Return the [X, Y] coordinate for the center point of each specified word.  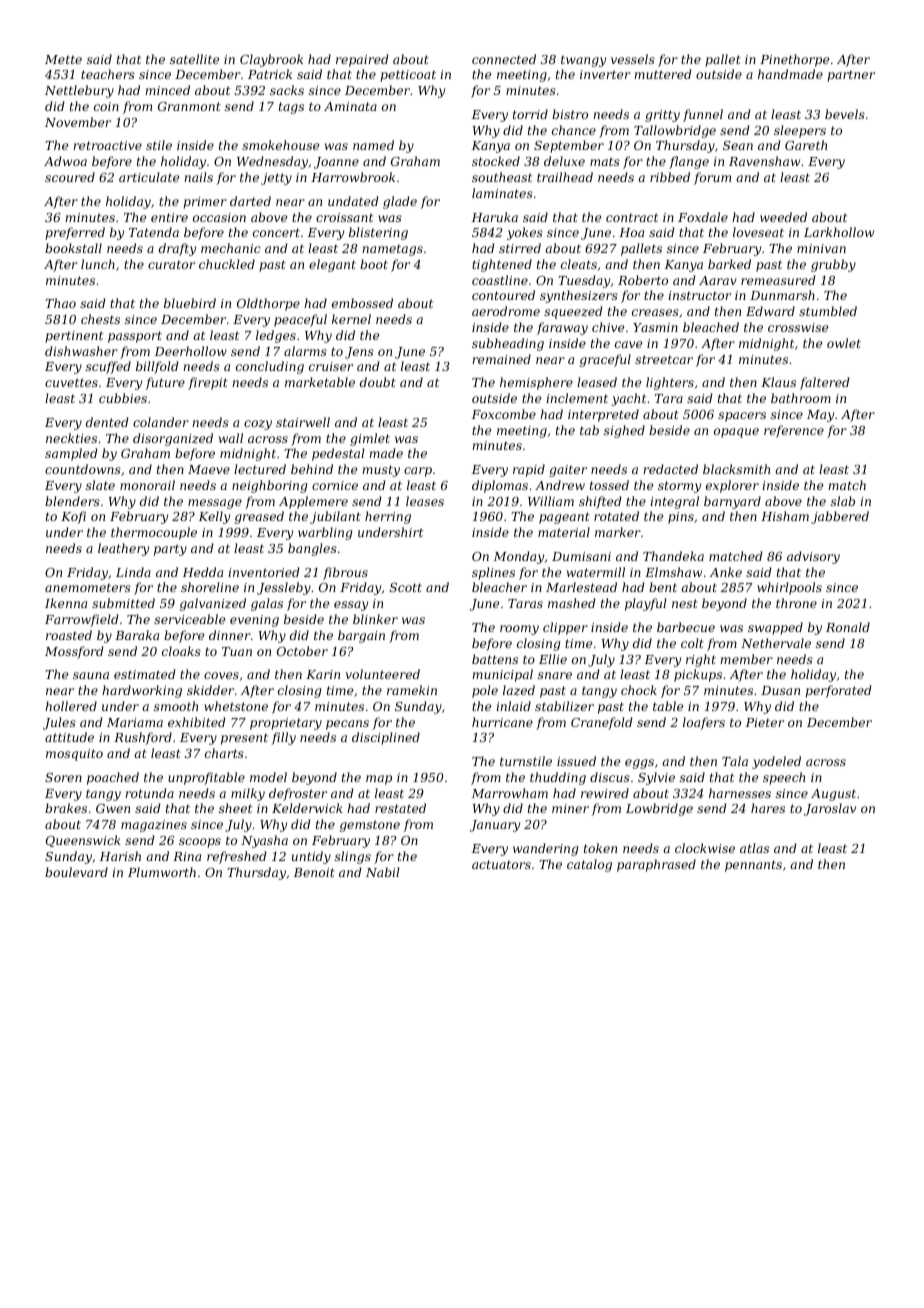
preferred [75, 233]
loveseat [758, 232]
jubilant [335, 517]
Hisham [785, 516]
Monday [519, 557]
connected [504, 59]
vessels [633, 59]
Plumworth [162, 872]
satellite [194, 59]
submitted [123, 603]
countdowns [83, 469]
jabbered [840, 517]
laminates [502, 193]
